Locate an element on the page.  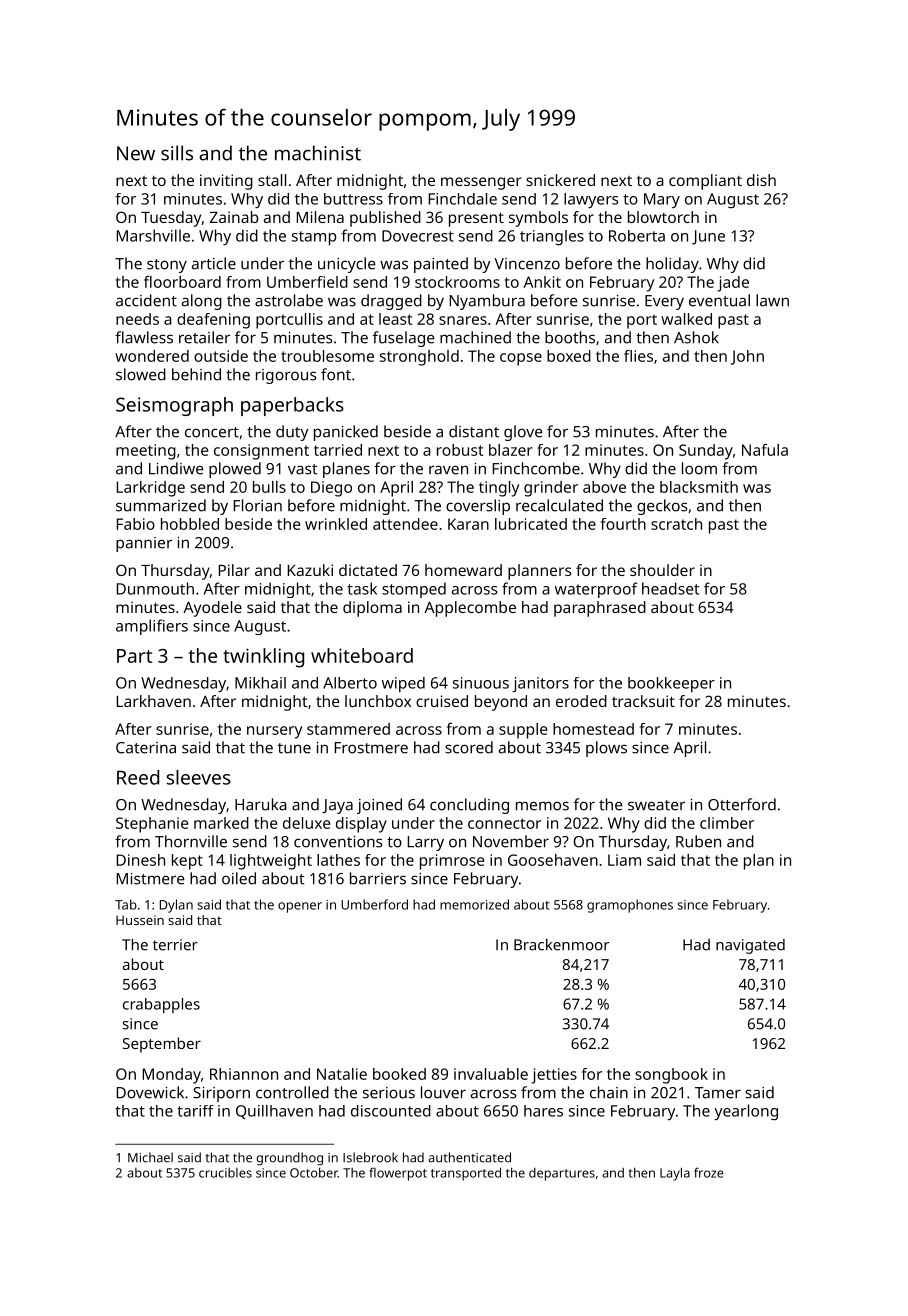
Sunday is located at coordinates (706, 452).
